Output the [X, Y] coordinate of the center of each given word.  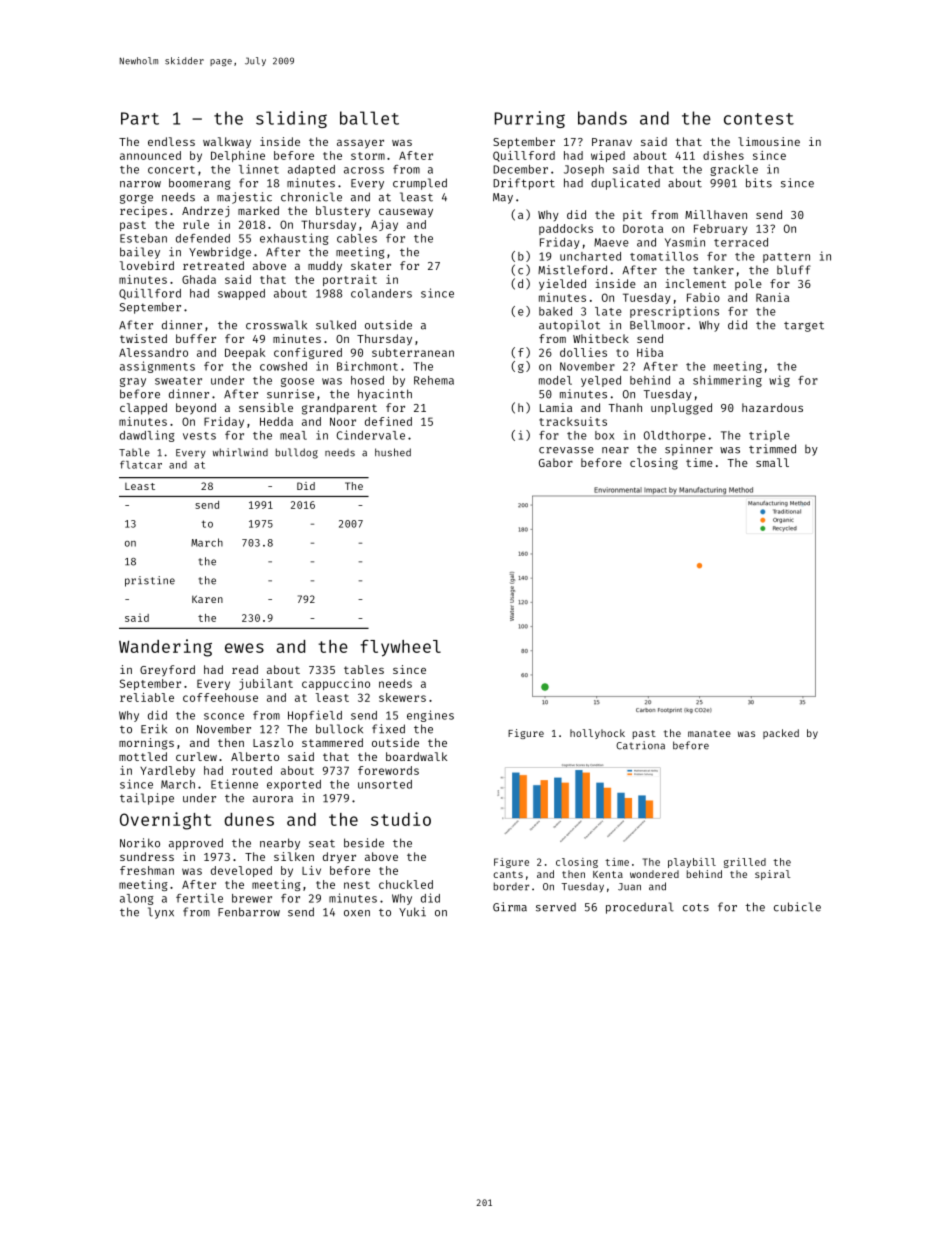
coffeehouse [220, 697]
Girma [510, 907]
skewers [402, 697]
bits [759, 183]
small [772, 462]
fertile [199, 898]
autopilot [569, 326]
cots [696, 907]
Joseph [584, 170]
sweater [178, 381]
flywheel [400, 648]
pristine [150, 581]
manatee [709, 733]
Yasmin [685, 242]
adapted [311, 170]
